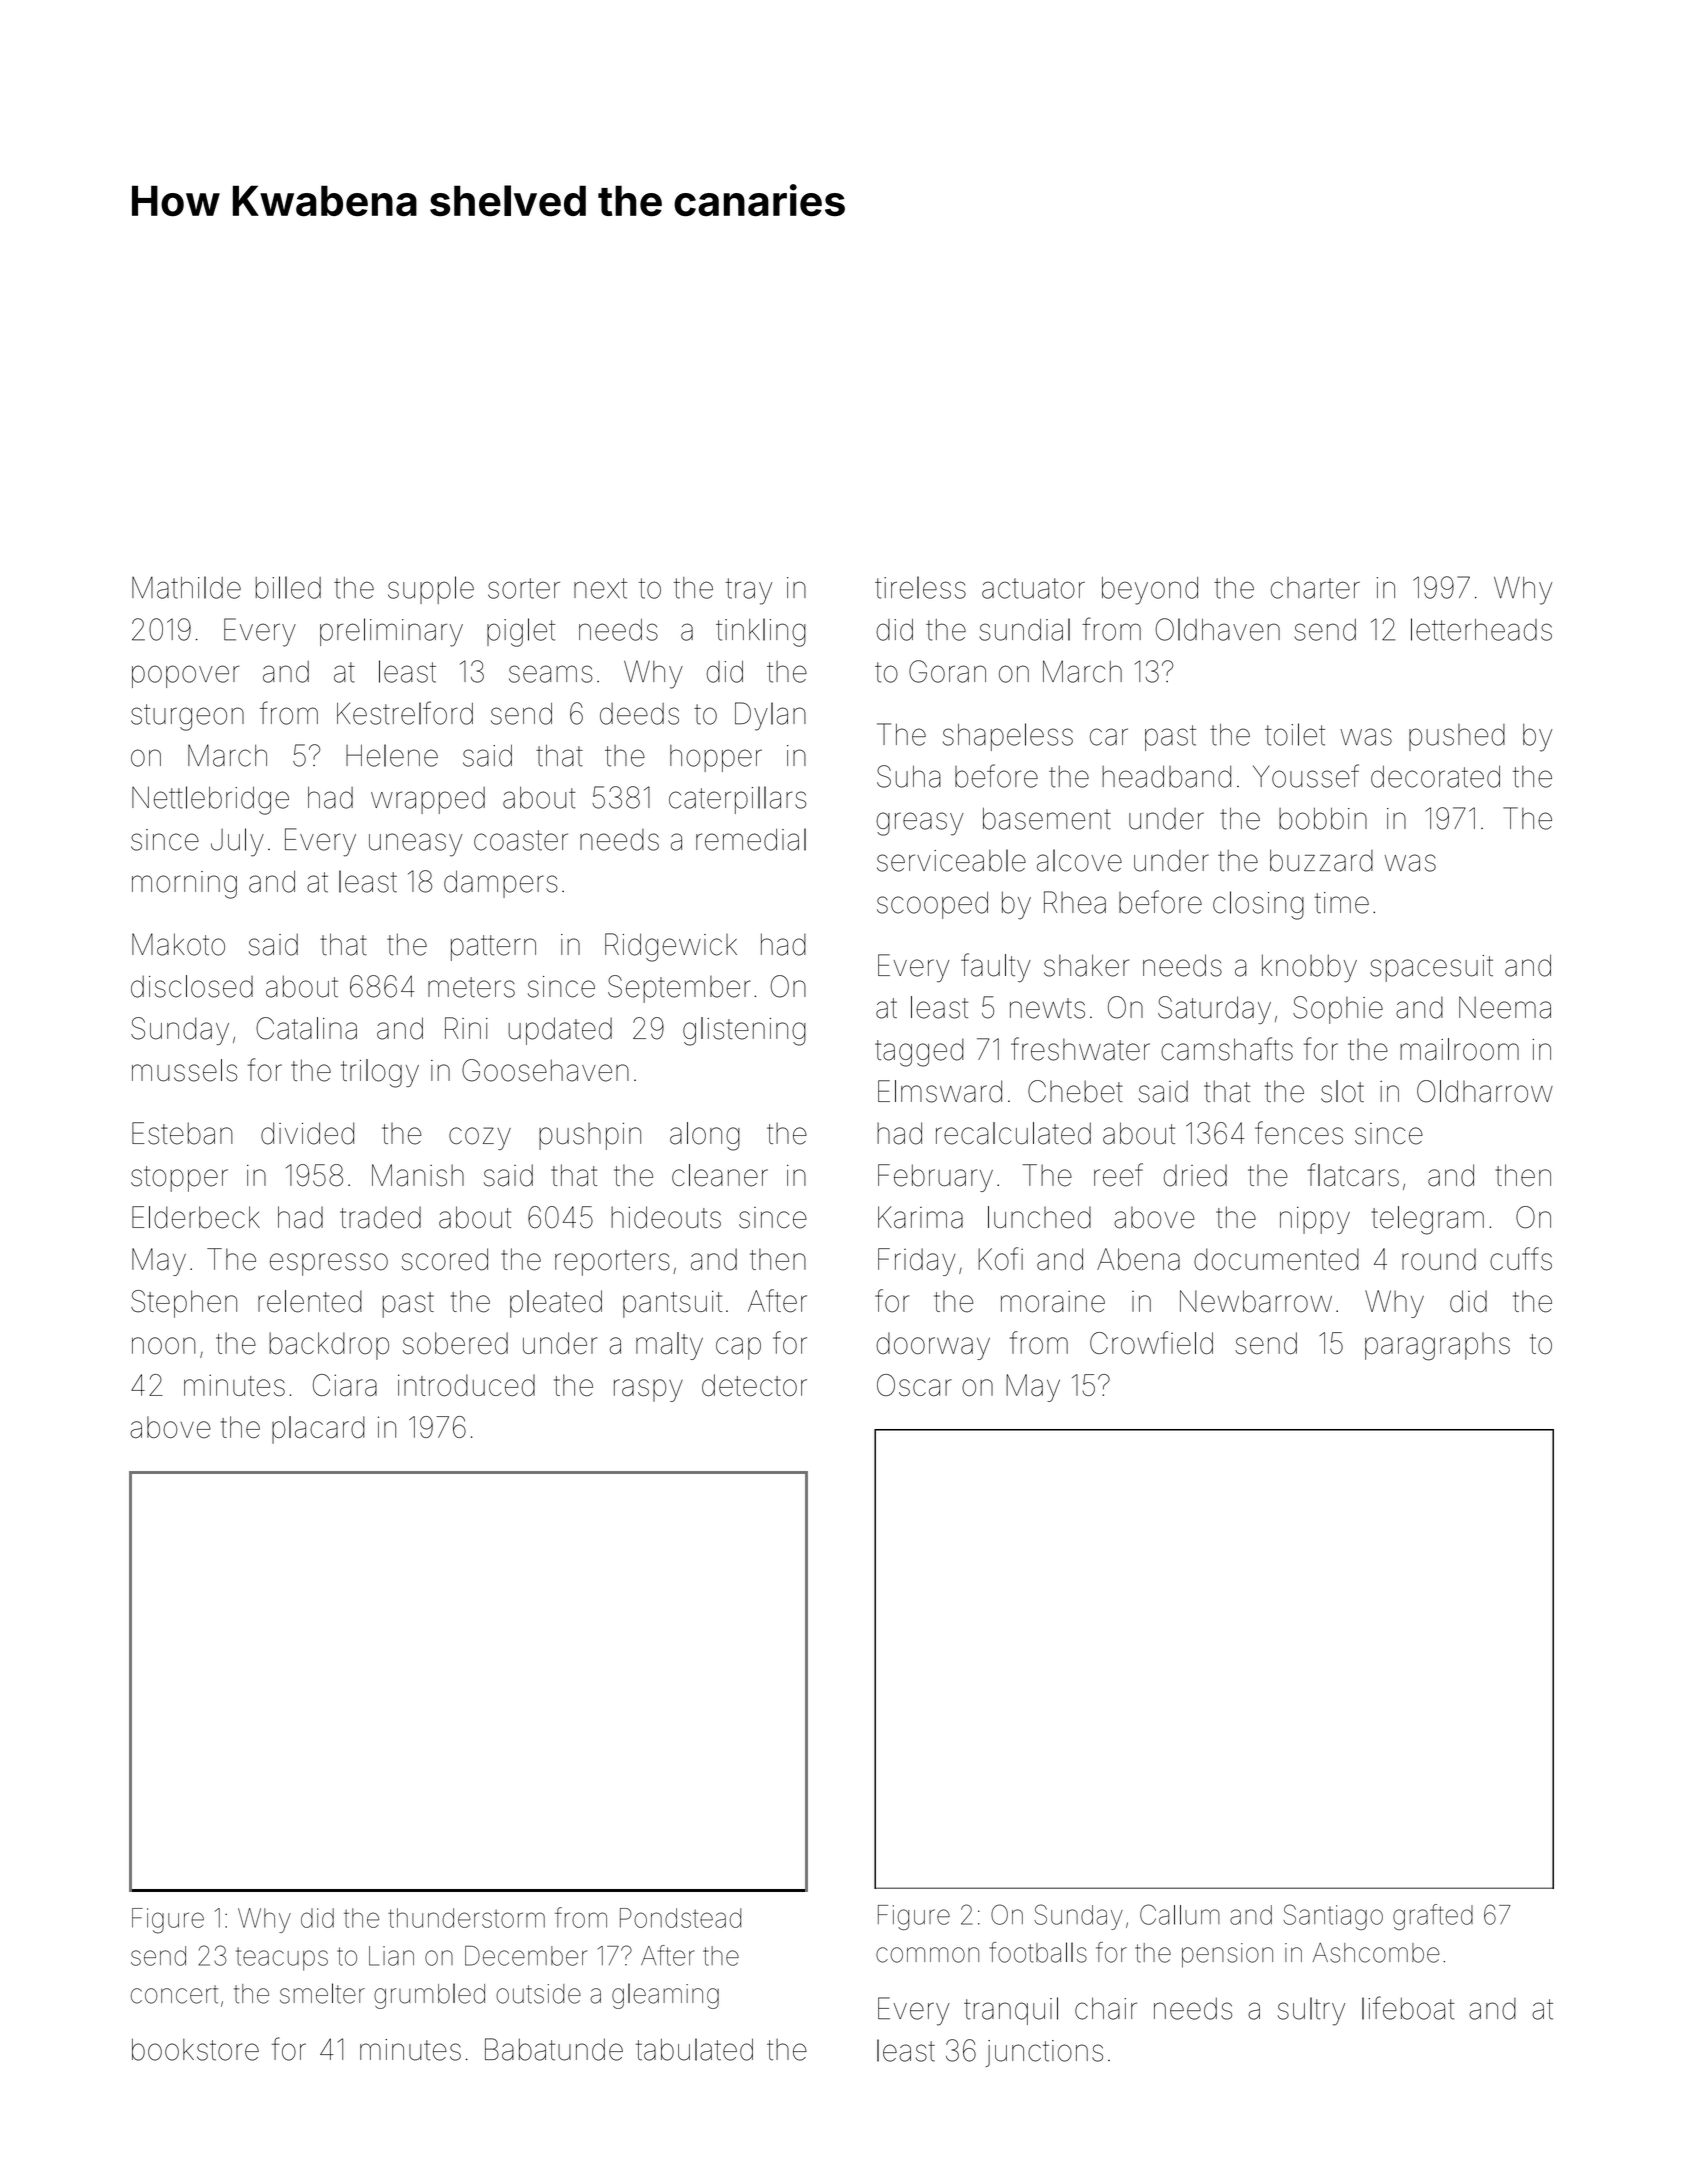 The width and height of the screenshot is (1683, 2178). What do you see at coordinates (927, 1955) in the screenshot?
I see `common` at bounding box center [927, 1955].
